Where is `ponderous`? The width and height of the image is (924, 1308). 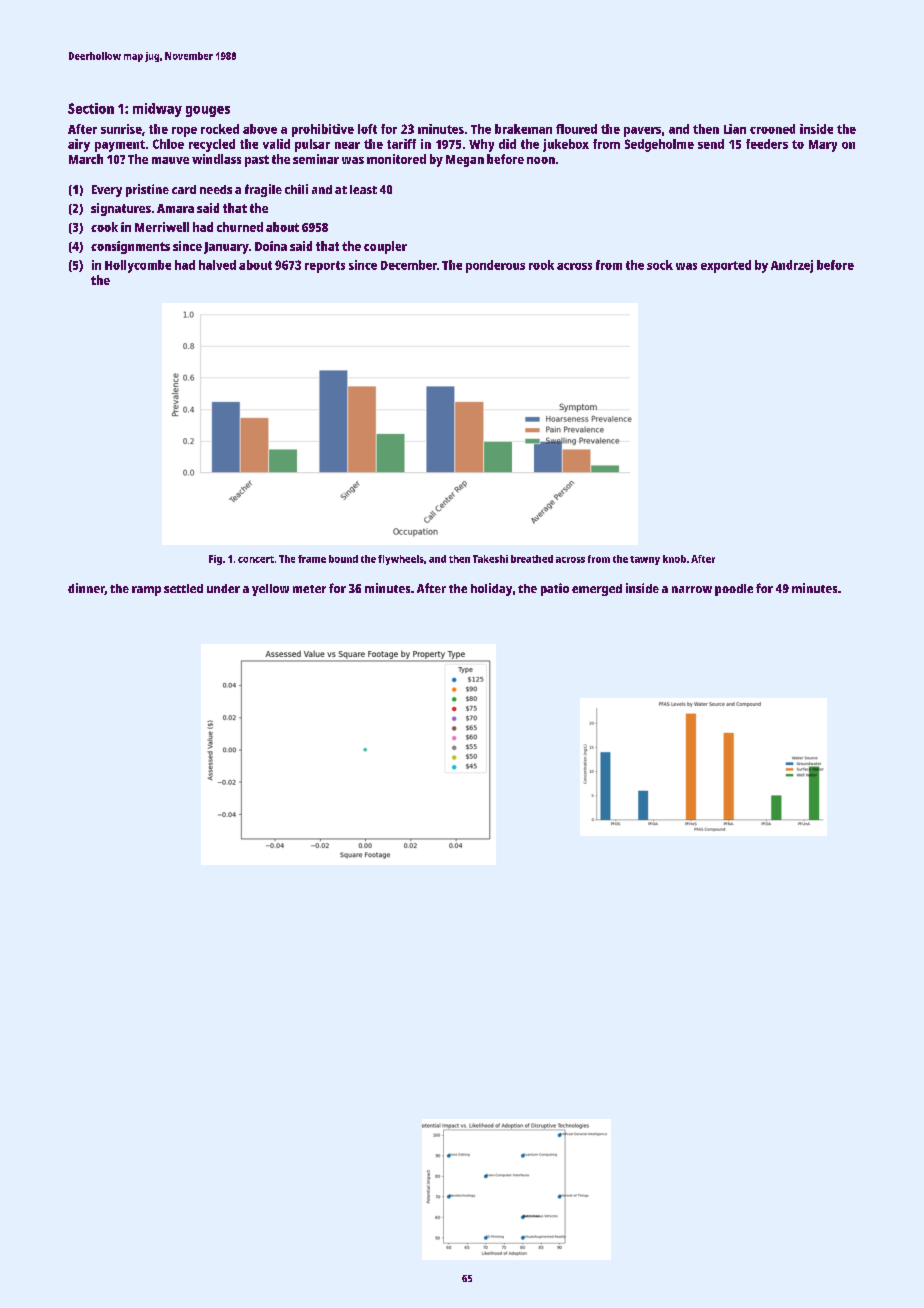 ponderous is located at coordinates (495, 266).
